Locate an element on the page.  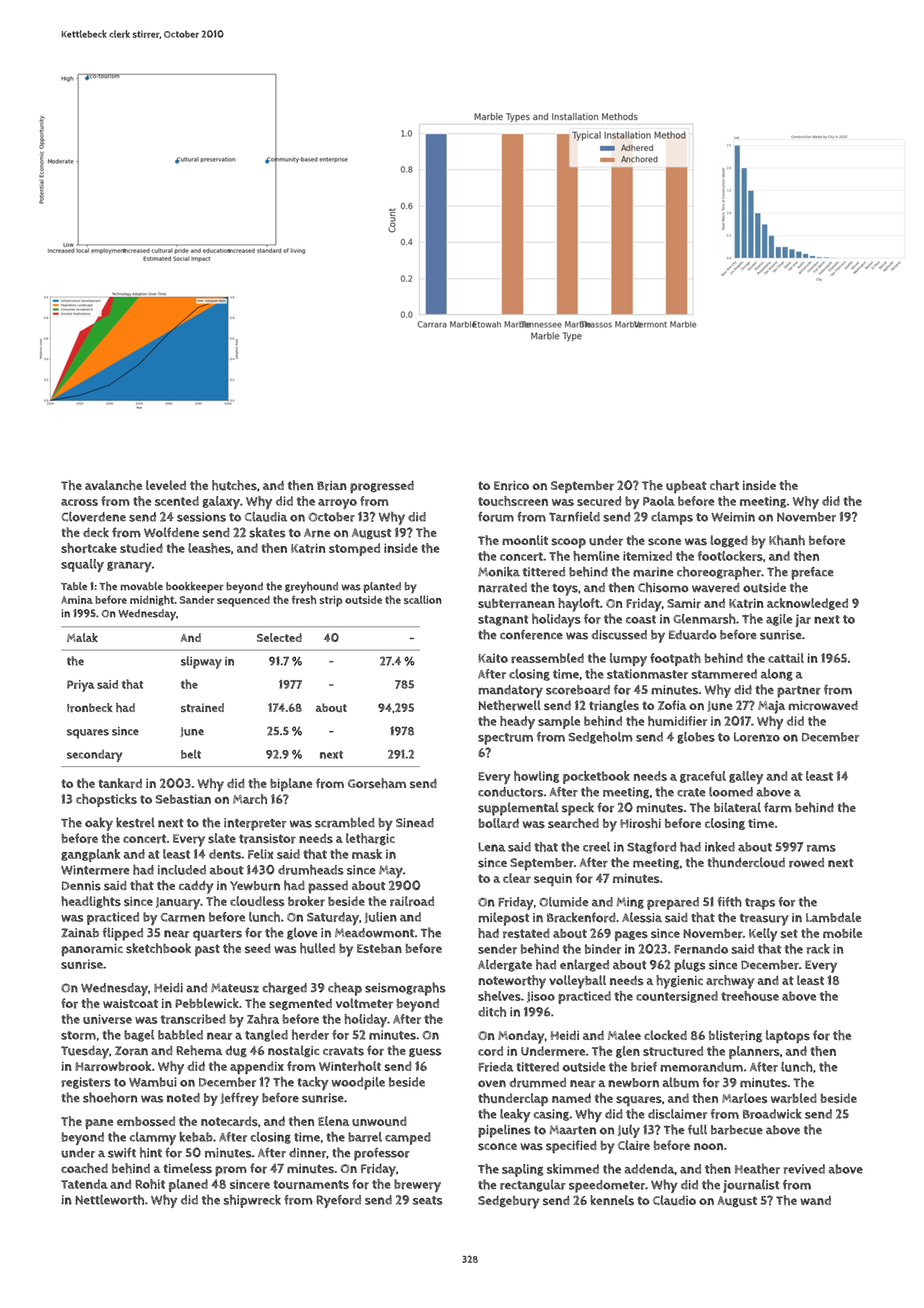
archway is located at coordinates (730, 982).
